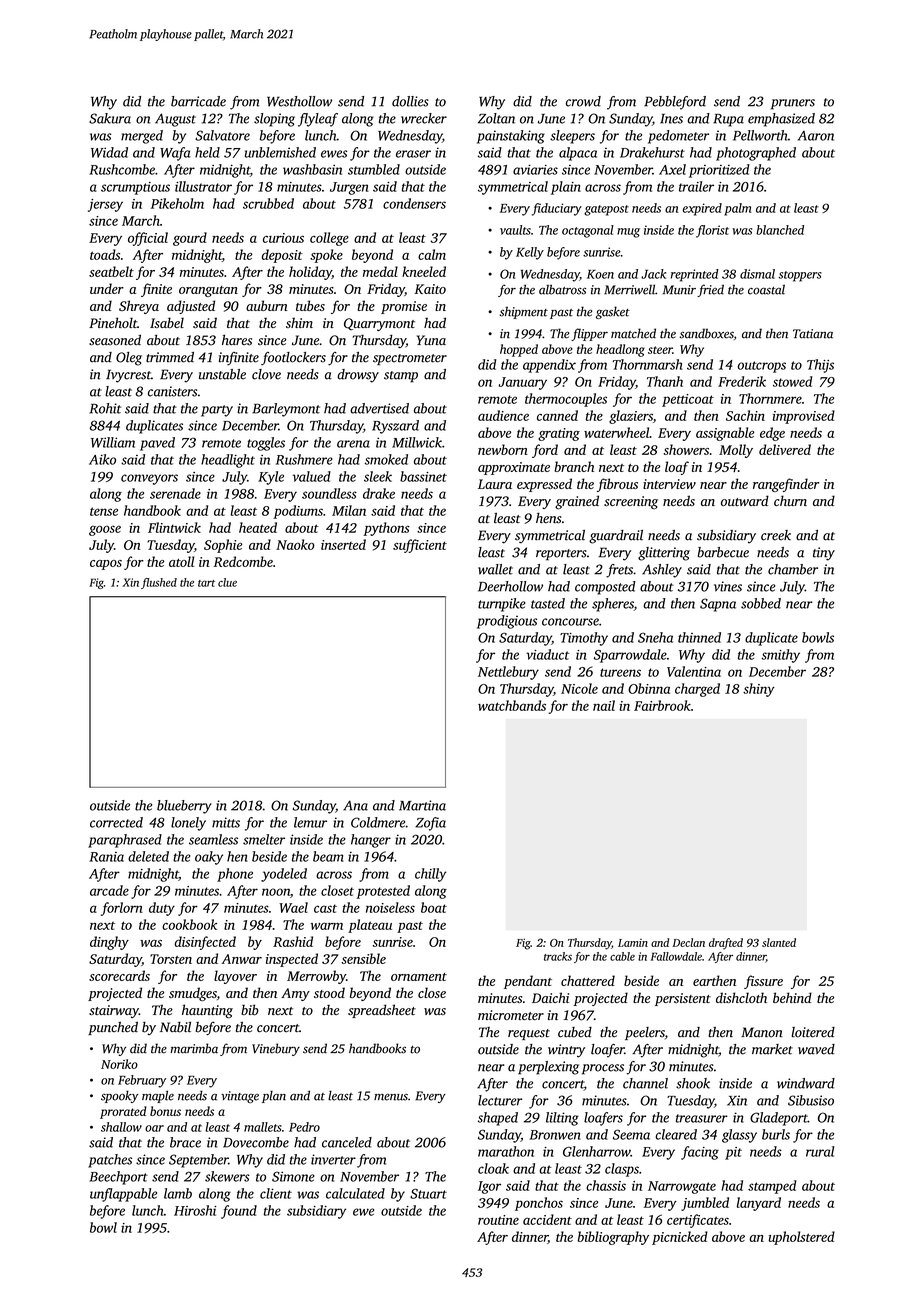 Image resolution: width=924 pixels, height=1308 pixels. What do you see at coordinates (583, 101) in the screenshot?
I see `crowd` at bounding box center [583, 101].
